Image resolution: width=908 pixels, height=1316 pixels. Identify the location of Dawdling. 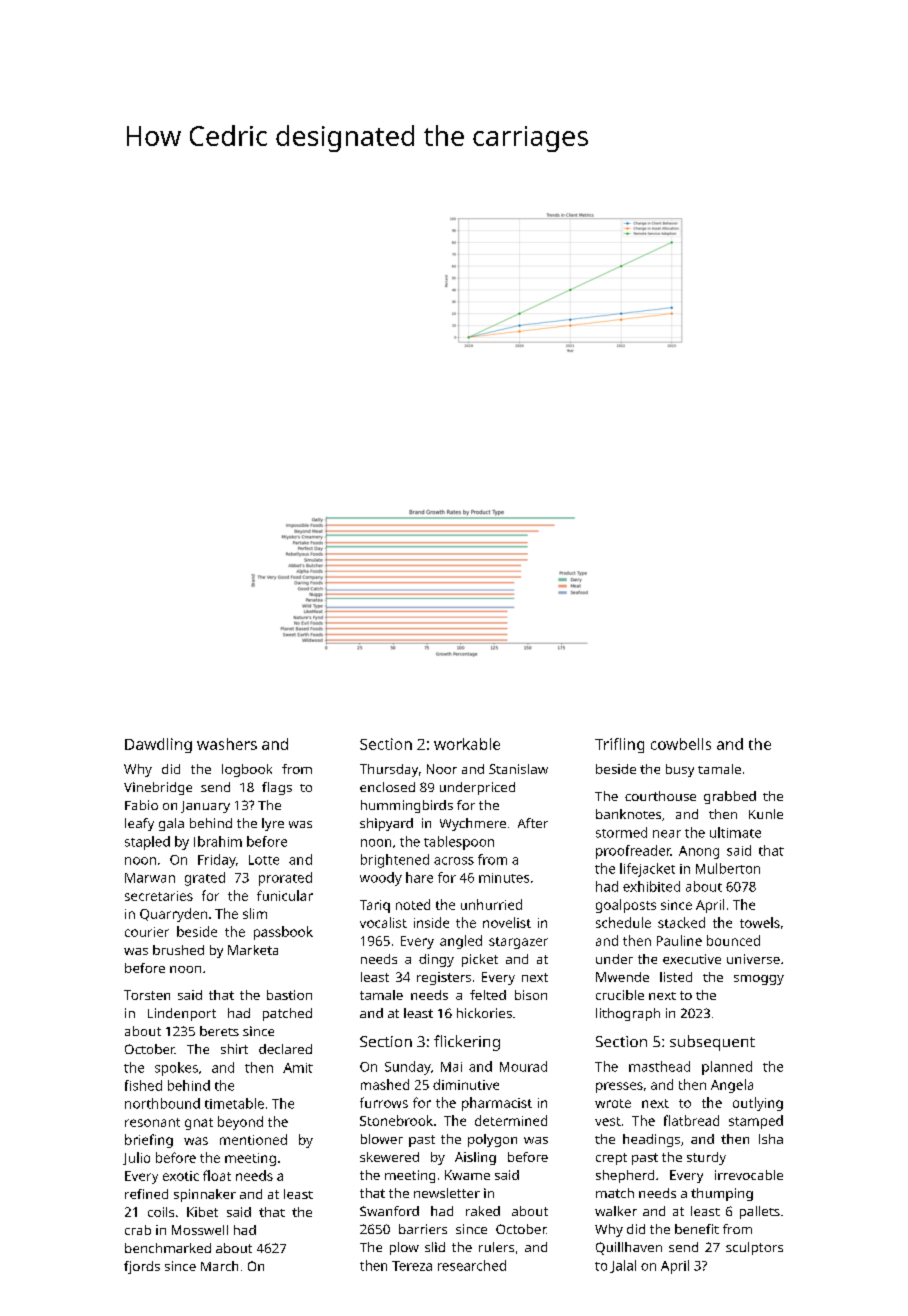
(158, 745).
